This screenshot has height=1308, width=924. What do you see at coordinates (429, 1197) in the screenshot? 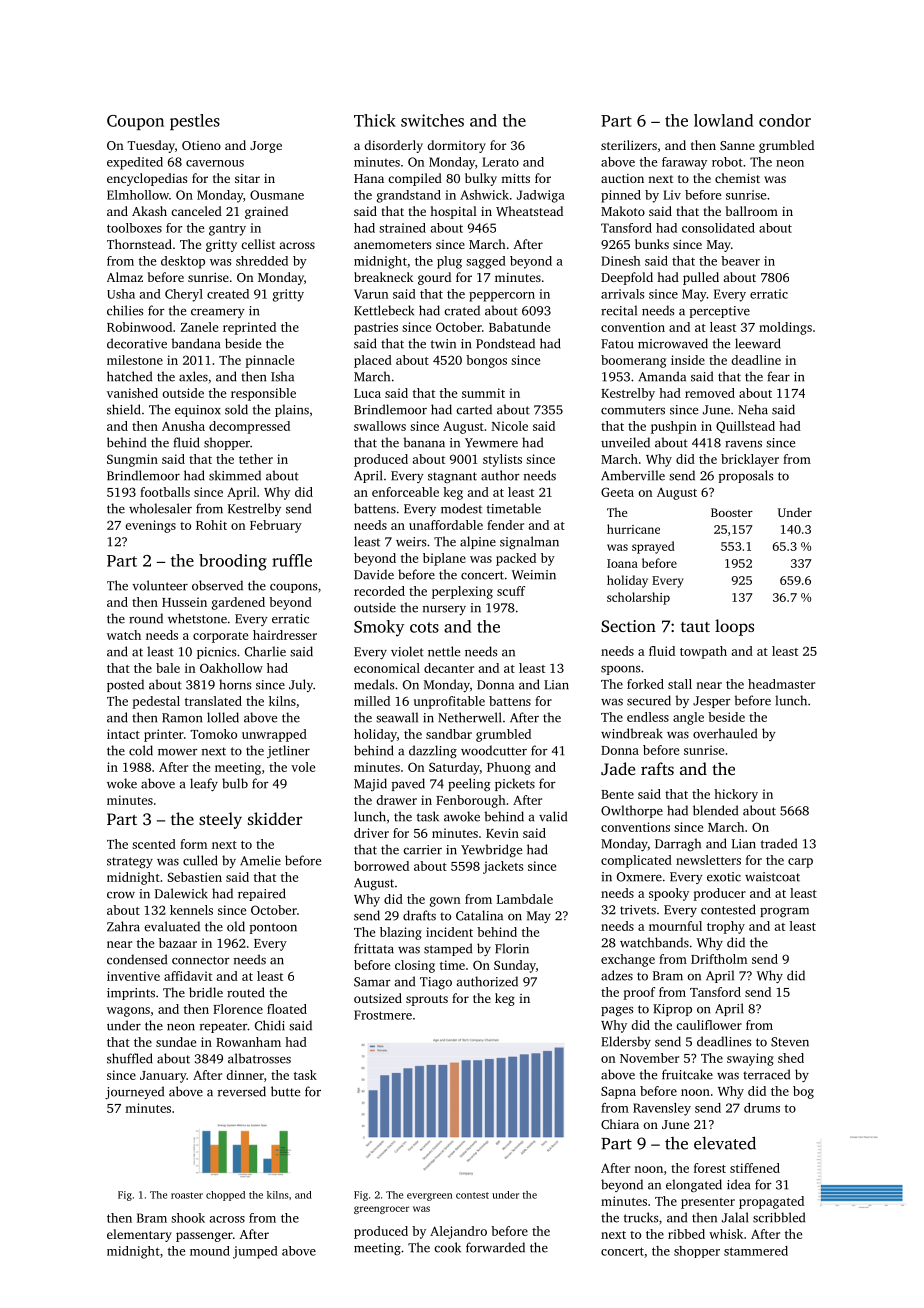
I see `evergreen` at bounding box center [429, 1197].
